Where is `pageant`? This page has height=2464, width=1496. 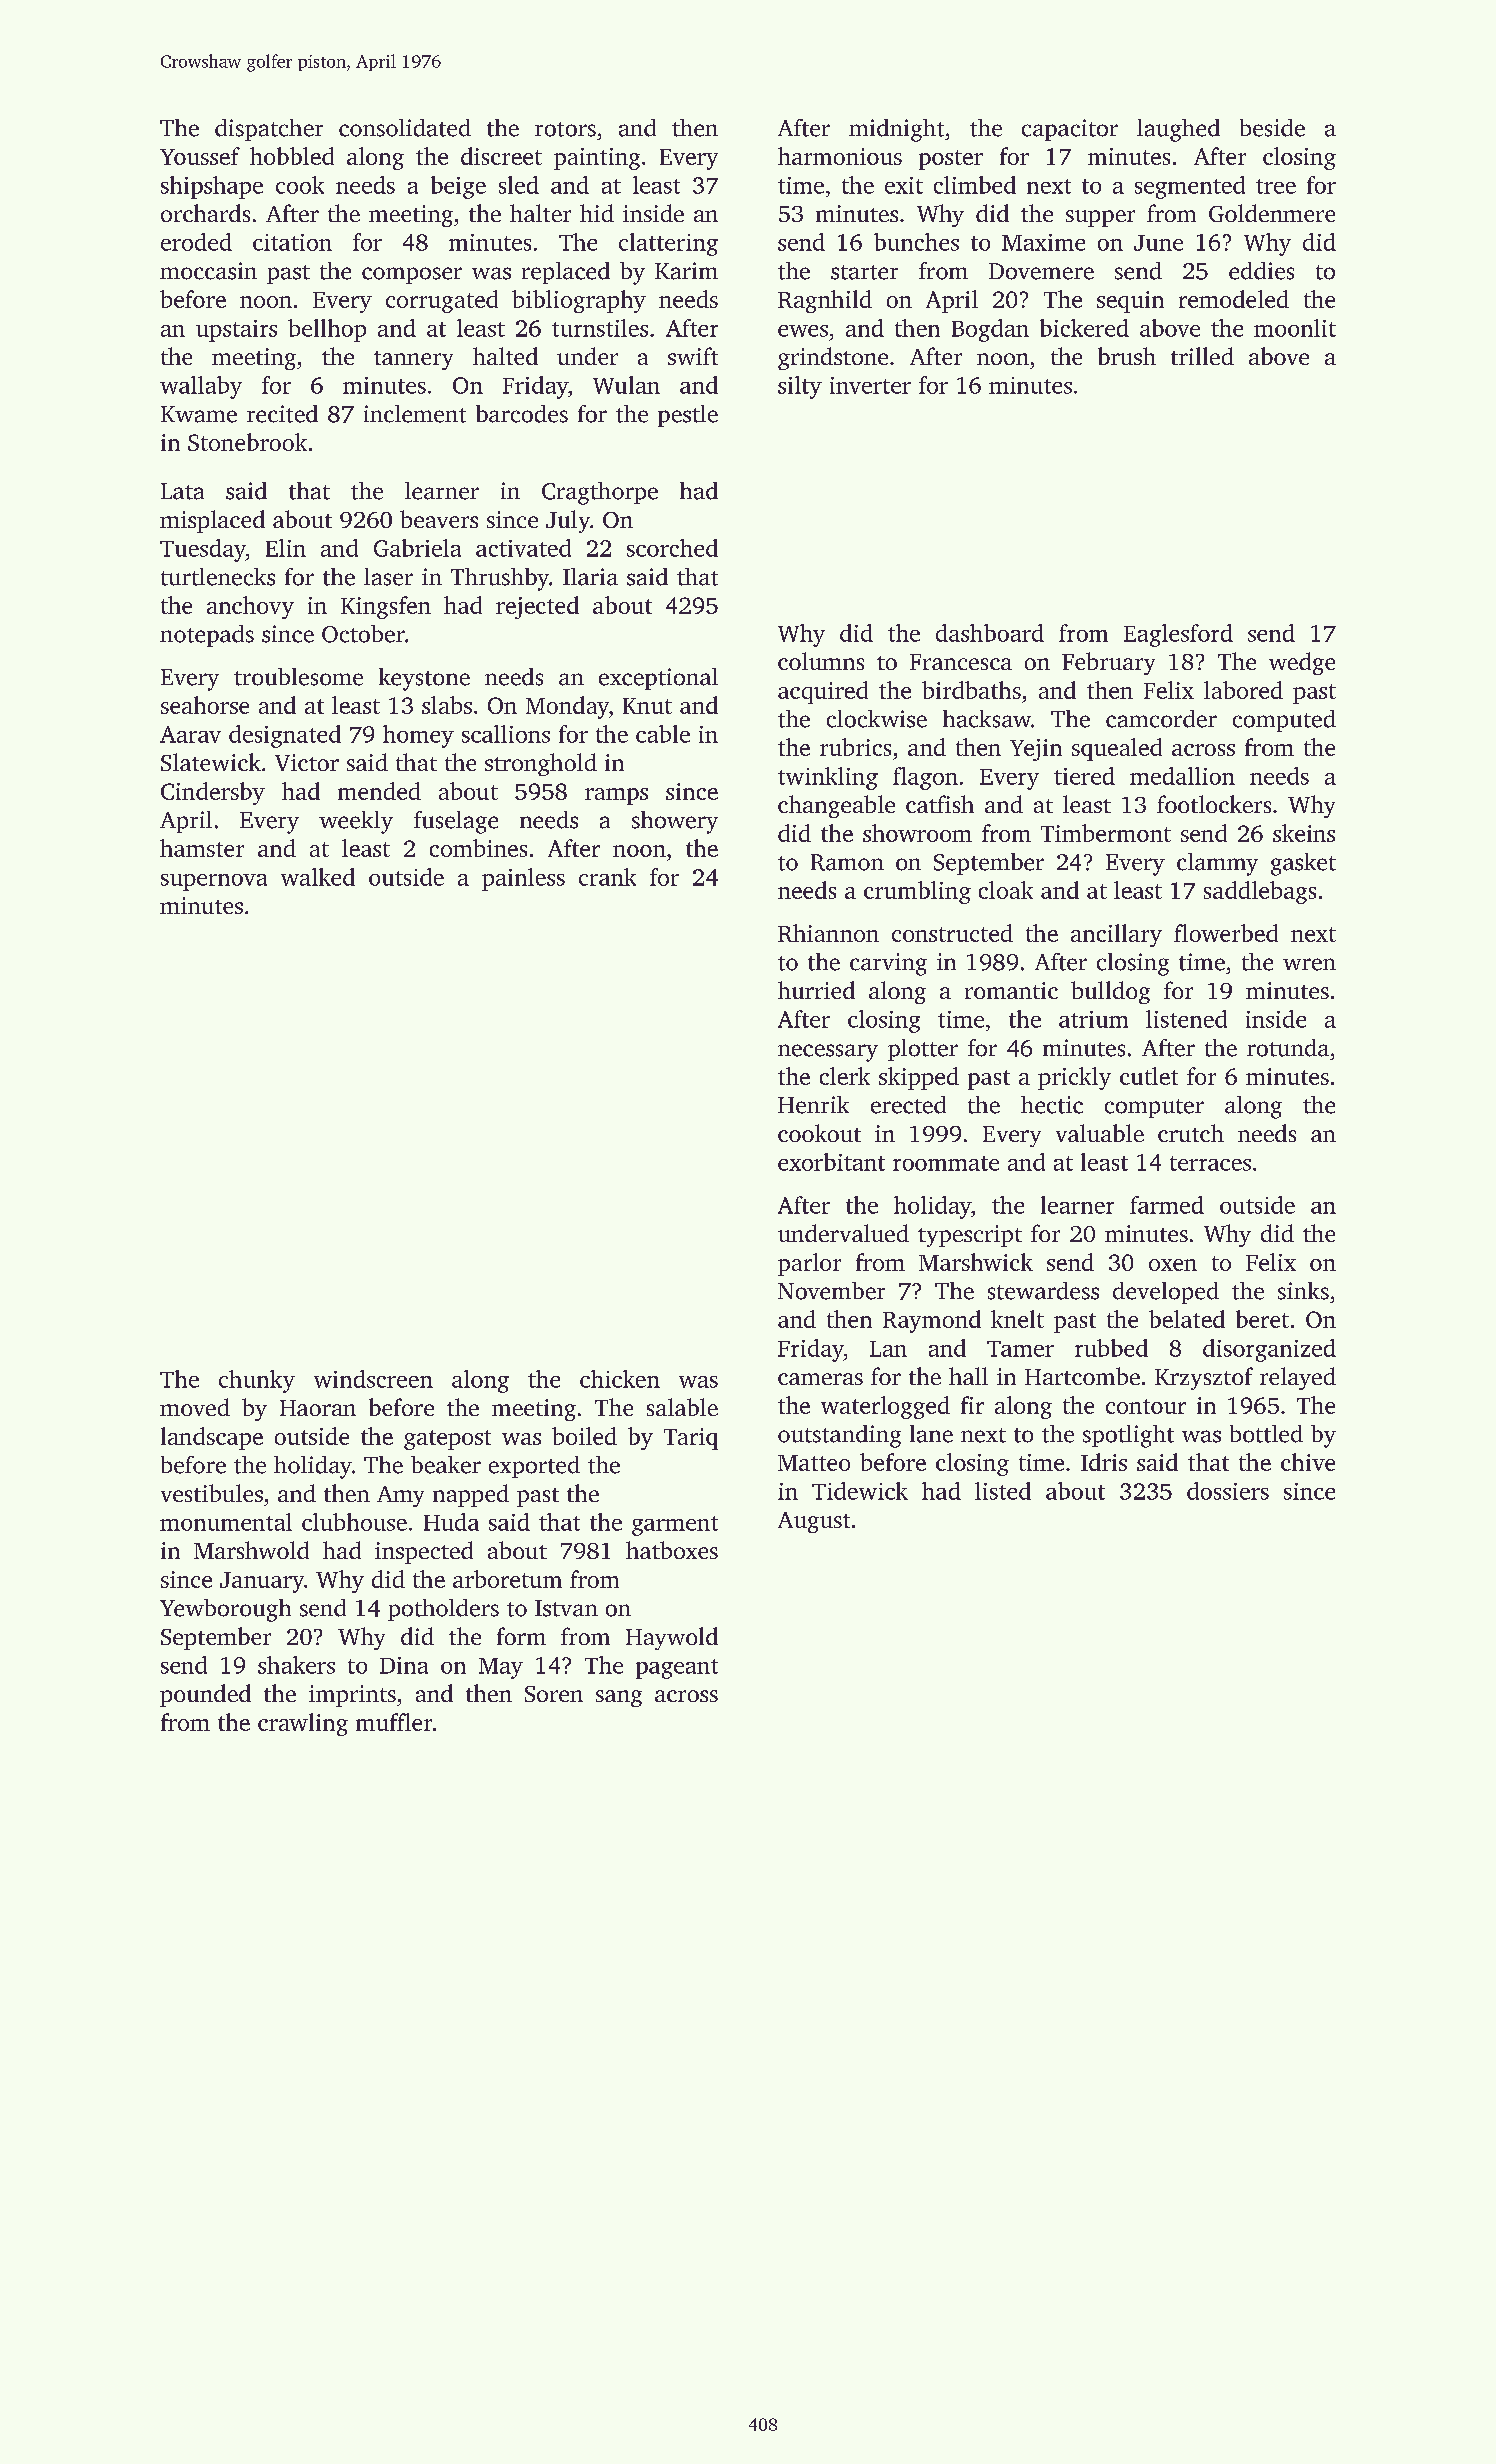 pageant is located at coordinates (677, 1669).
